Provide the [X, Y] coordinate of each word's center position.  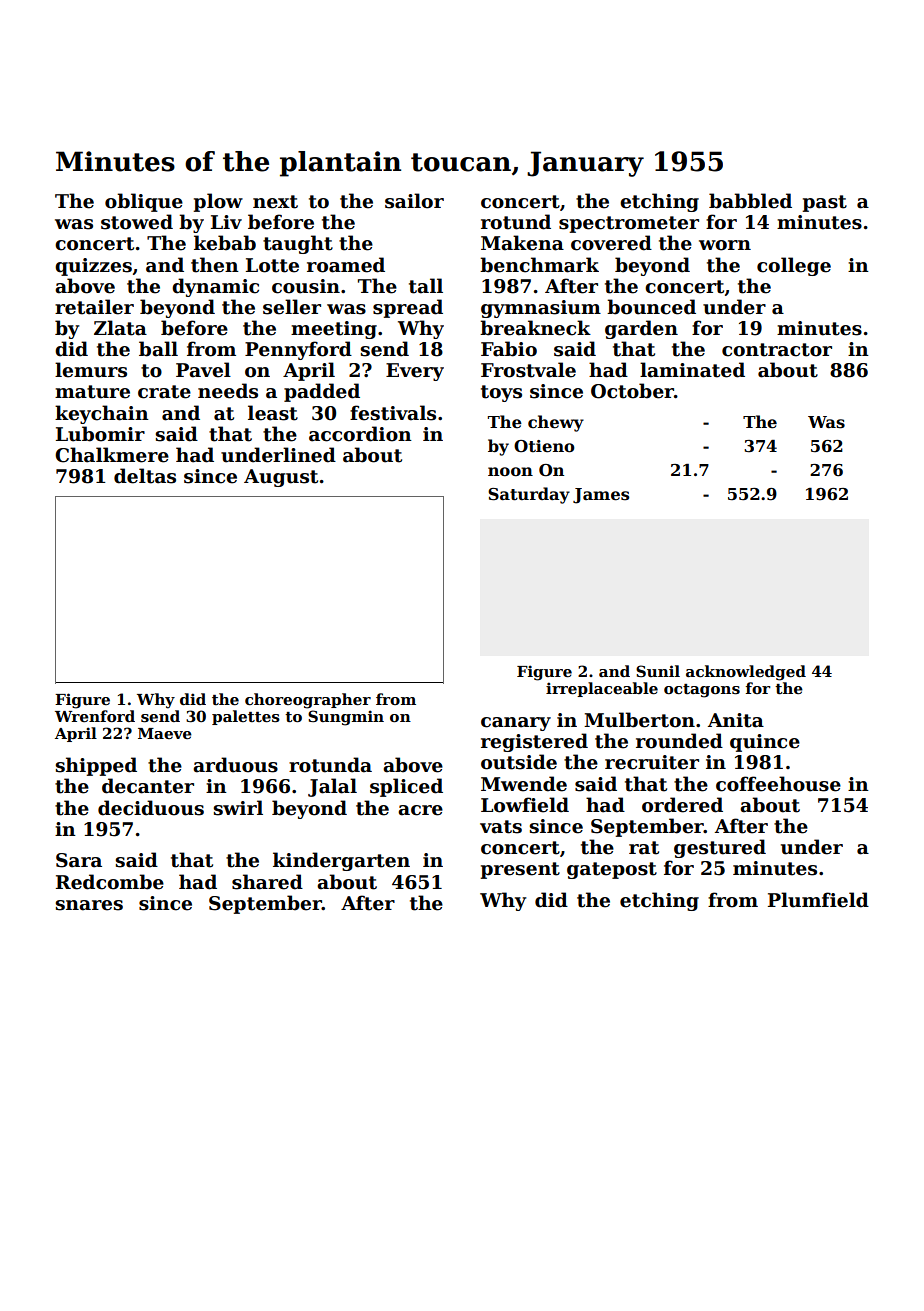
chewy [556, 423]
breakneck [535, 328]
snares [89, 905]
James [601, 496]
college [794, 266]
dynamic [215, 287]
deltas [145, 476]
